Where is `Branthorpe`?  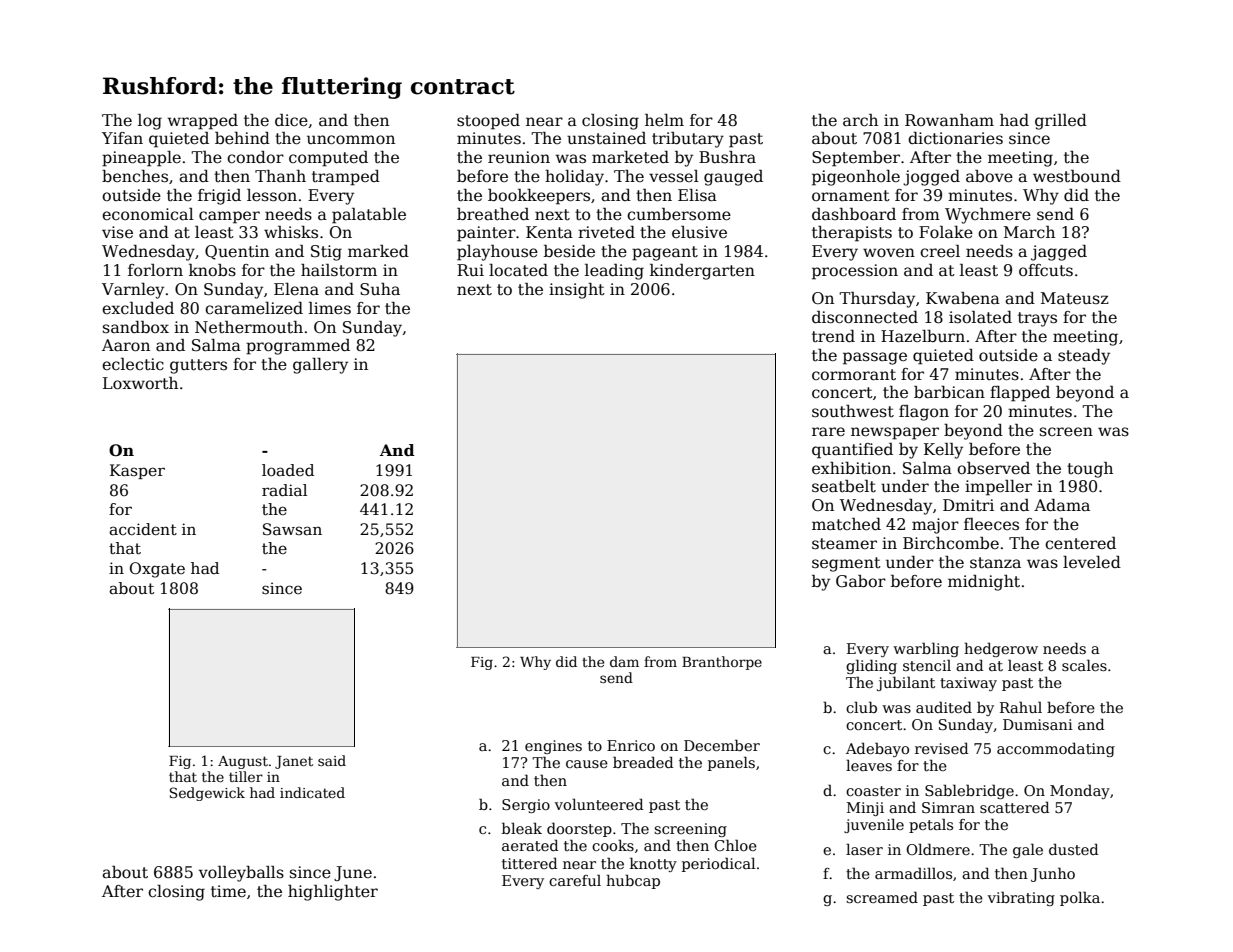 Branthorpe is located at coordinates (722, 663).
